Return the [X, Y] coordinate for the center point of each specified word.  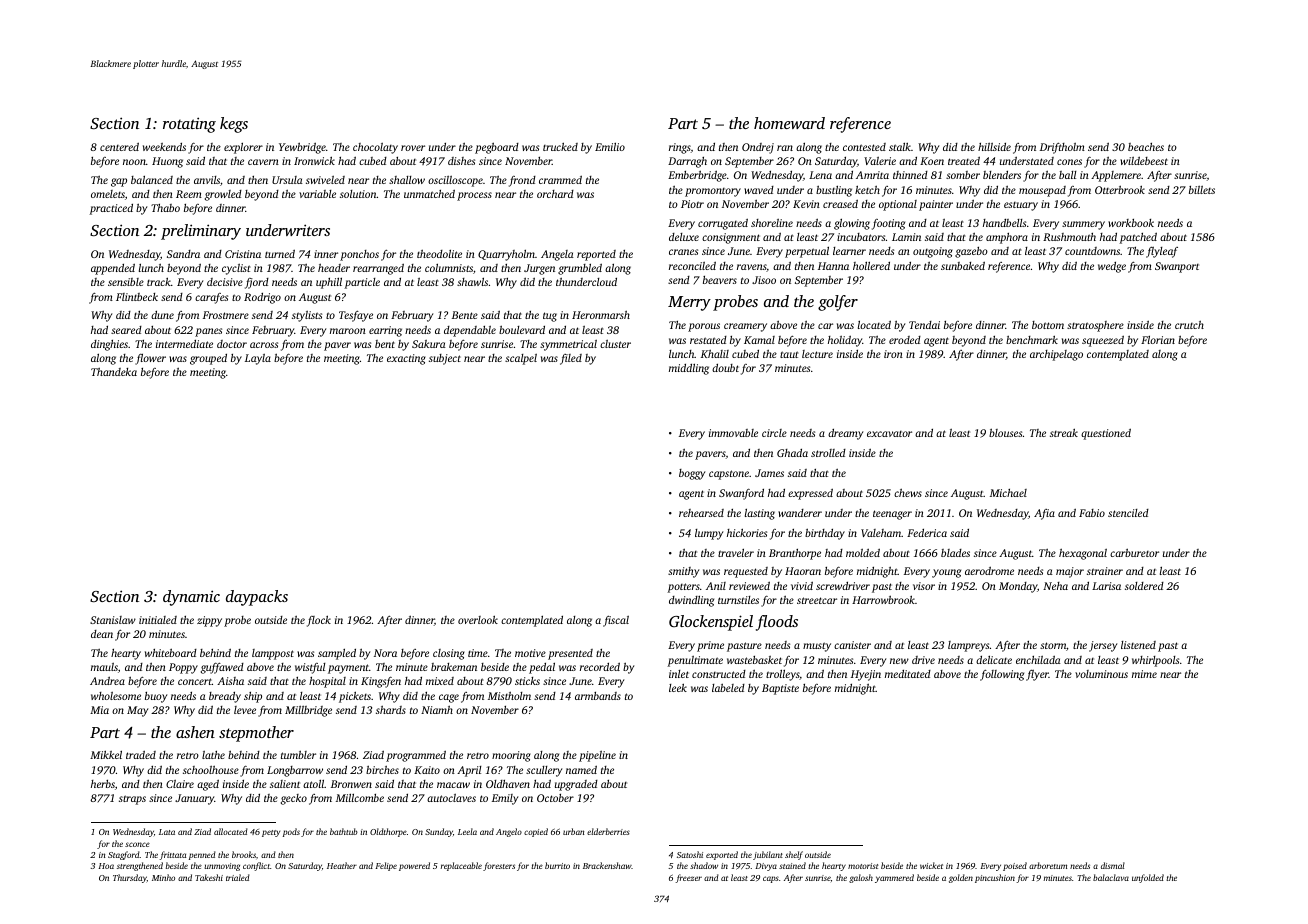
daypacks [257, 598]
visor [924, 586]
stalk [900, 146]
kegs [234, 125]
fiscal [616, 621]
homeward [789, 123]
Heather [342, 865]
